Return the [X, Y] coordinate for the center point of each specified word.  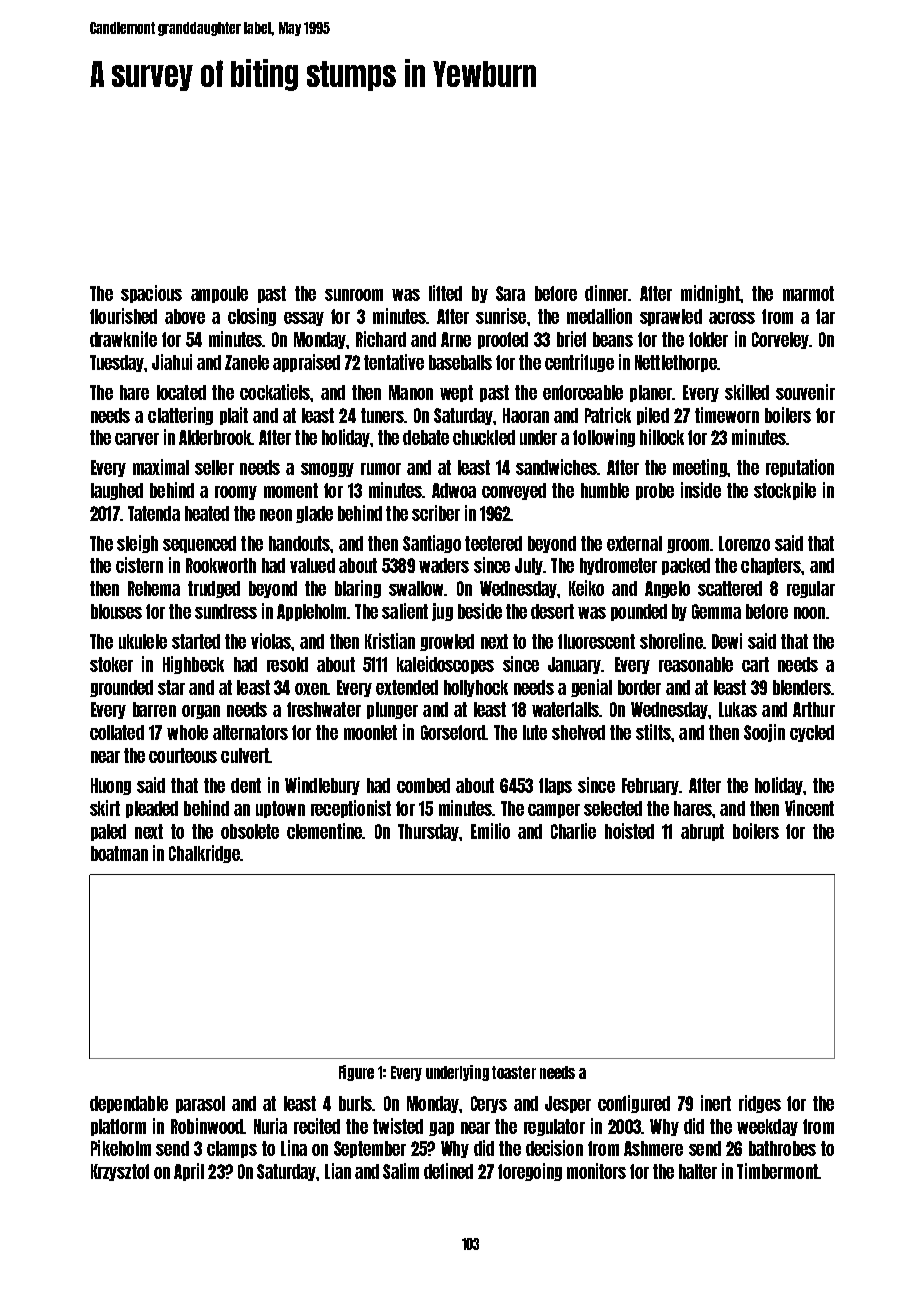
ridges [760, 1104]
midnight [710, 294]
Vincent [809, 808]
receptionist [351, 809]
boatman [119, 853]
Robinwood [207, 1126]
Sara [510, 293]
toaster [514, 1072]
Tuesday [117, 363]
